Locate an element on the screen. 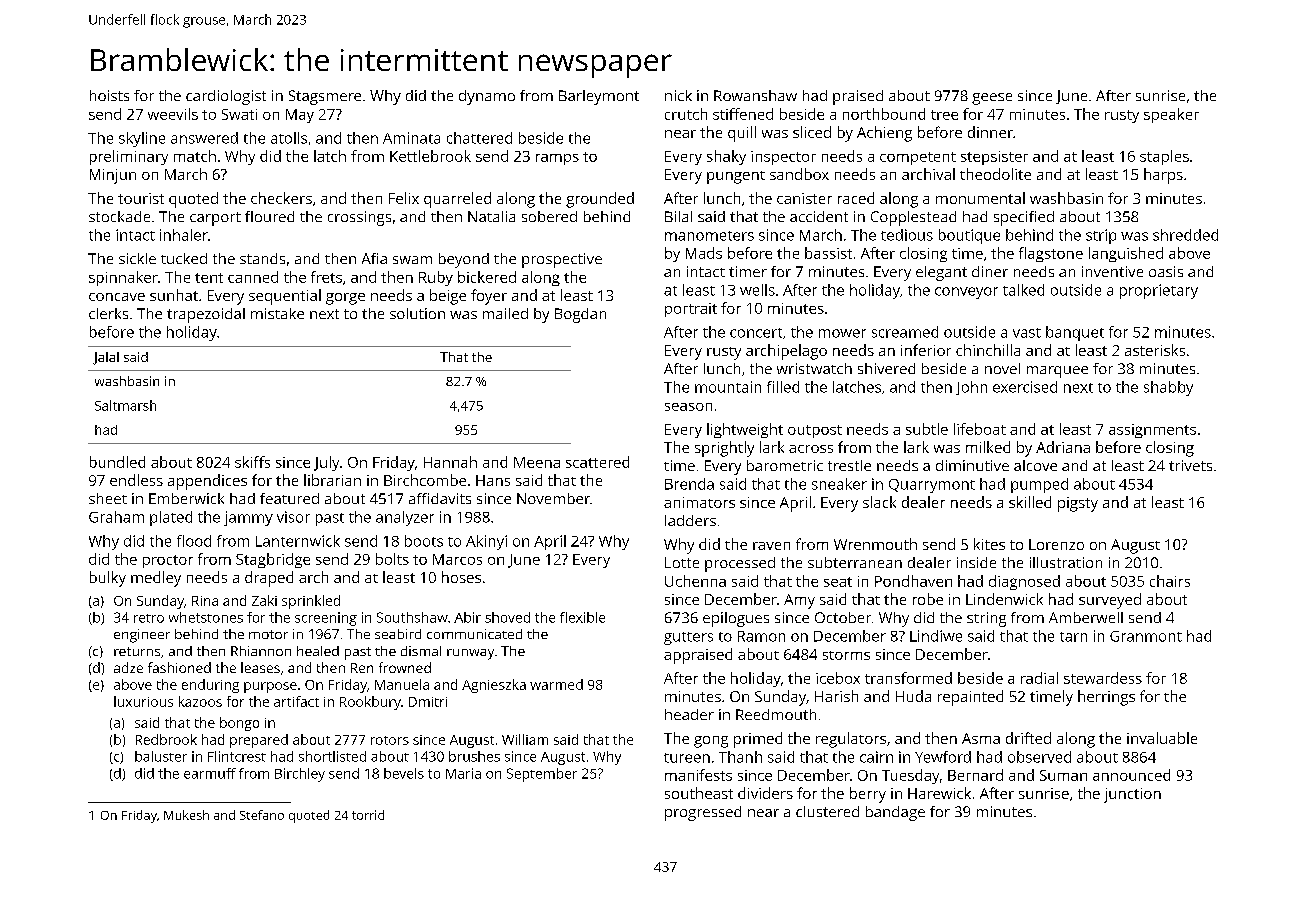  mountain is located at coordinates (728, 387).
